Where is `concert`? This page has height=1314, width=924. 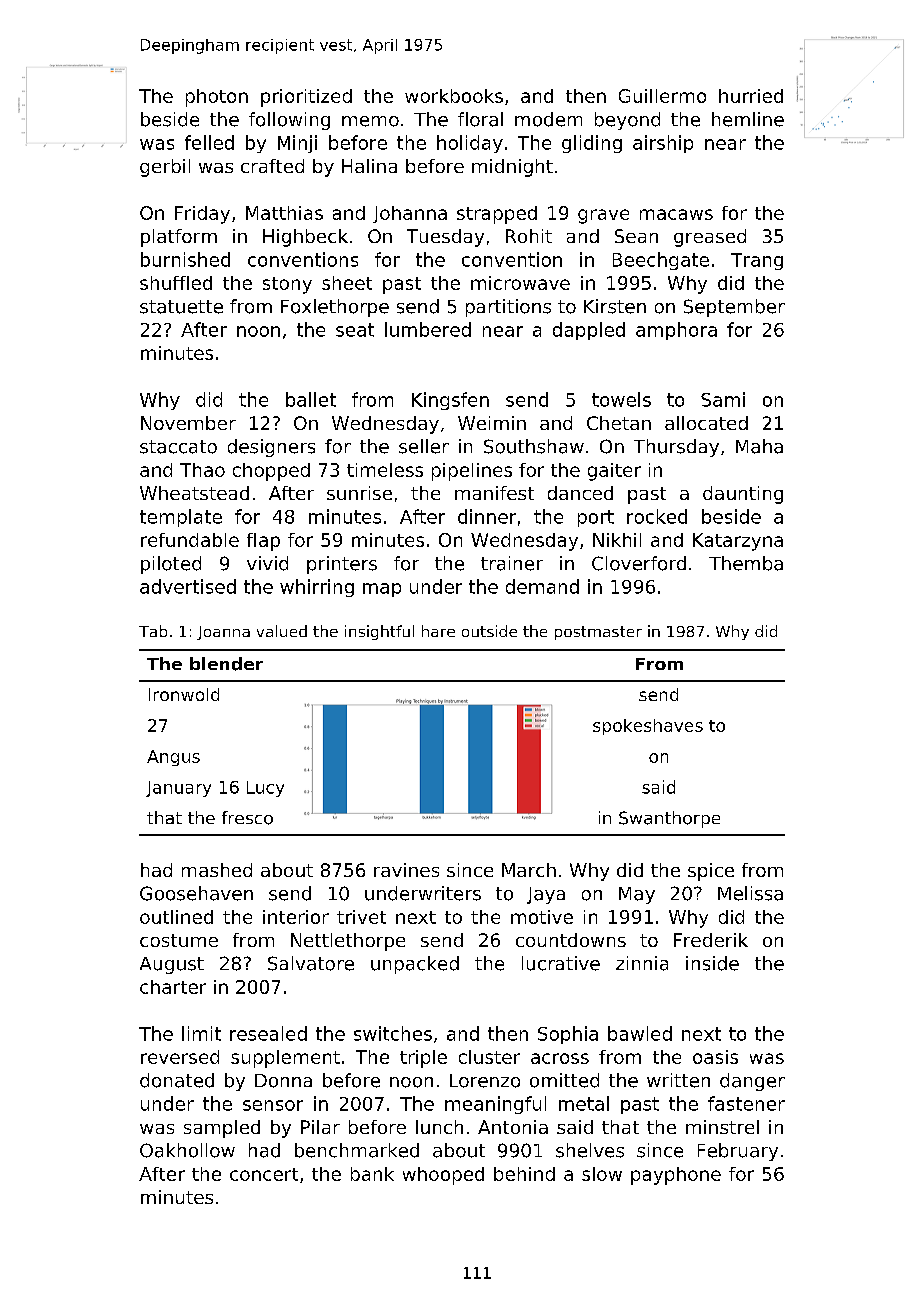 concert is located at coordinates (264, 1174).
